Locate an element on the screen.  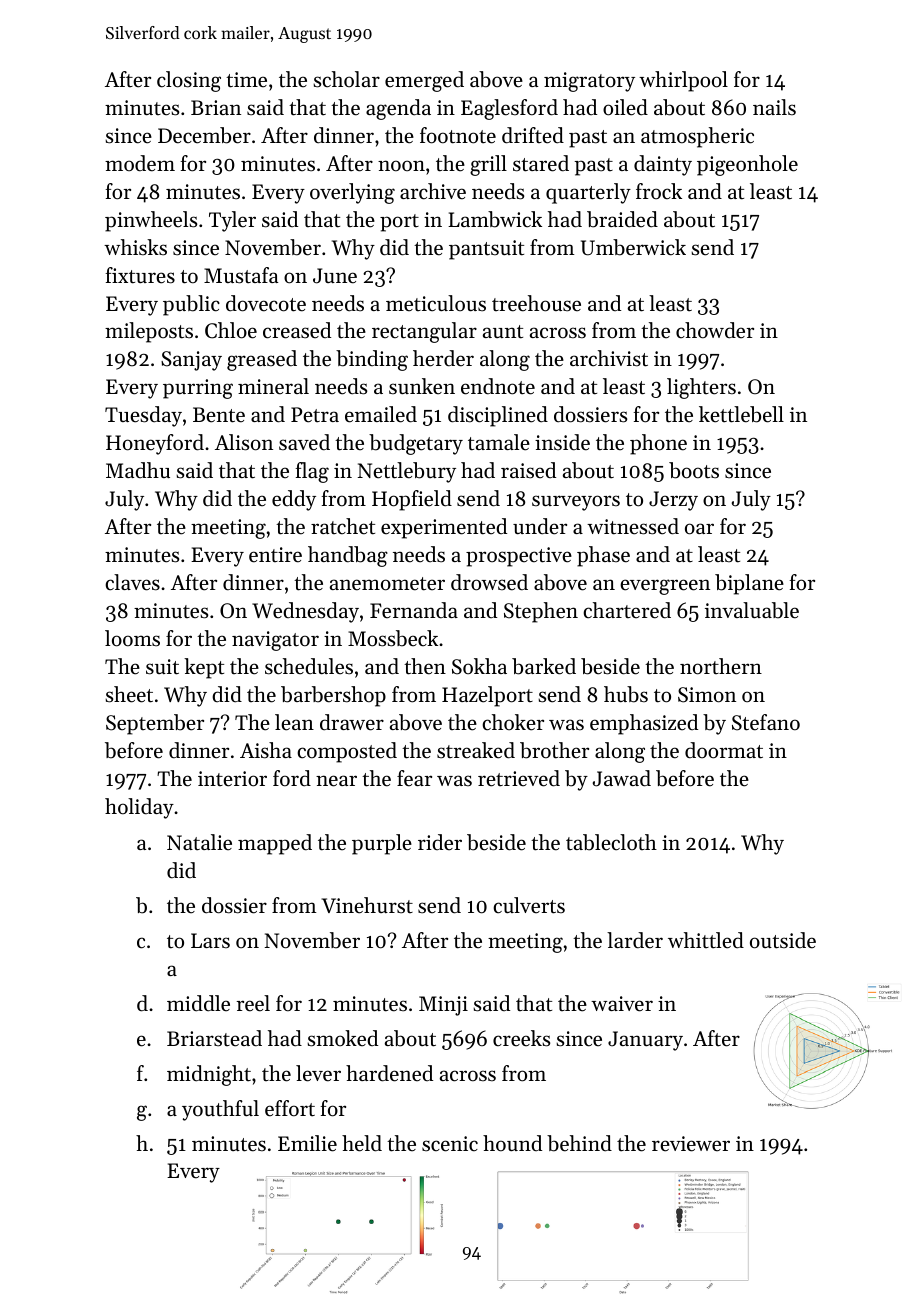
scholar is located at coordinates (346, 79).
